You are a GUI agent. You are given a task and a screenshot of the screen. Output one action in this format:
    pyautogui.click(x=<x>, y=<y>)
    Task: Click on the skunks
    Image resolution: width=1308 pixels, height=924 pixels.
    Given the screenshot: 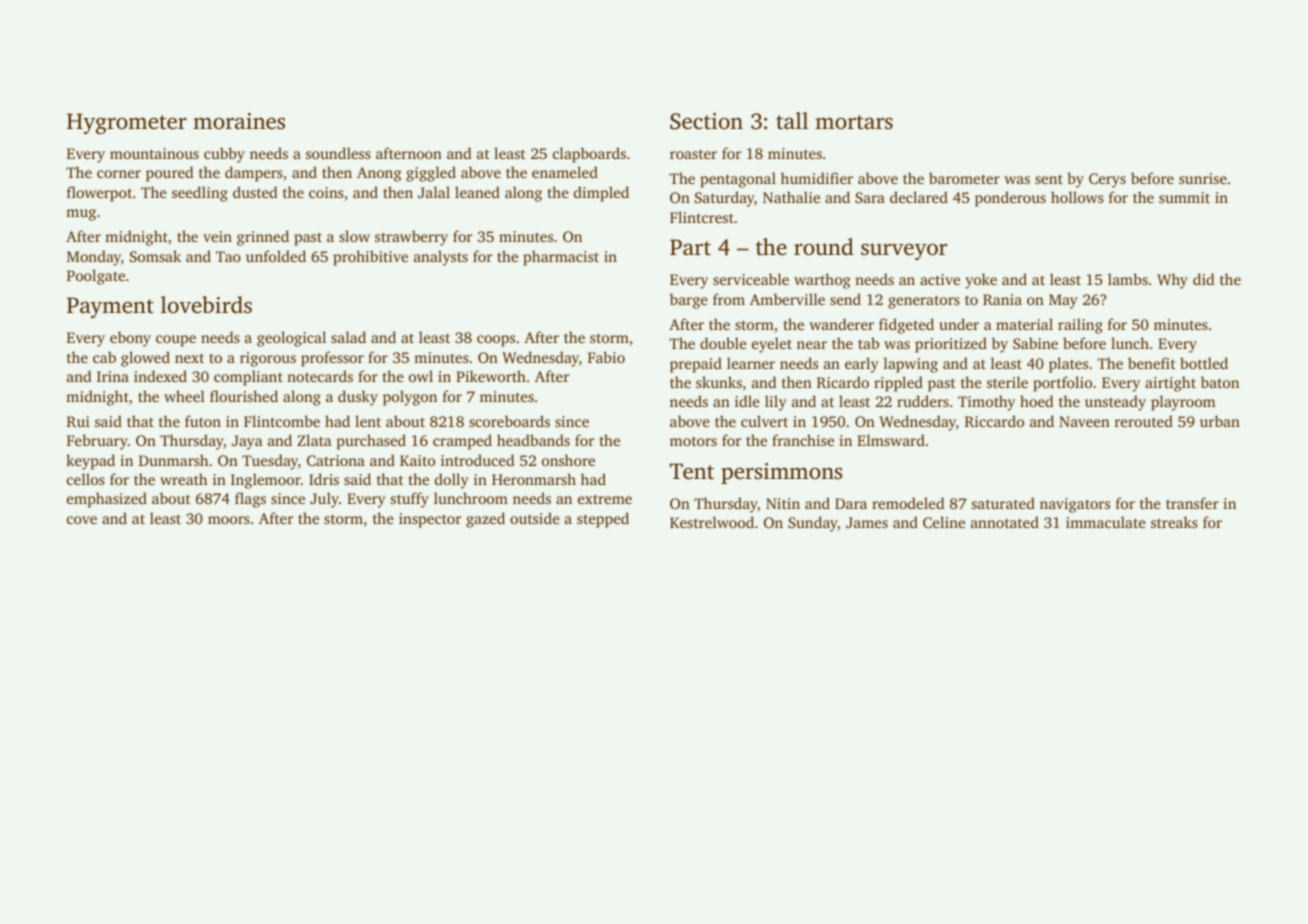 What is the action you would take?
    pyautogui.click(x=719, y=382)
